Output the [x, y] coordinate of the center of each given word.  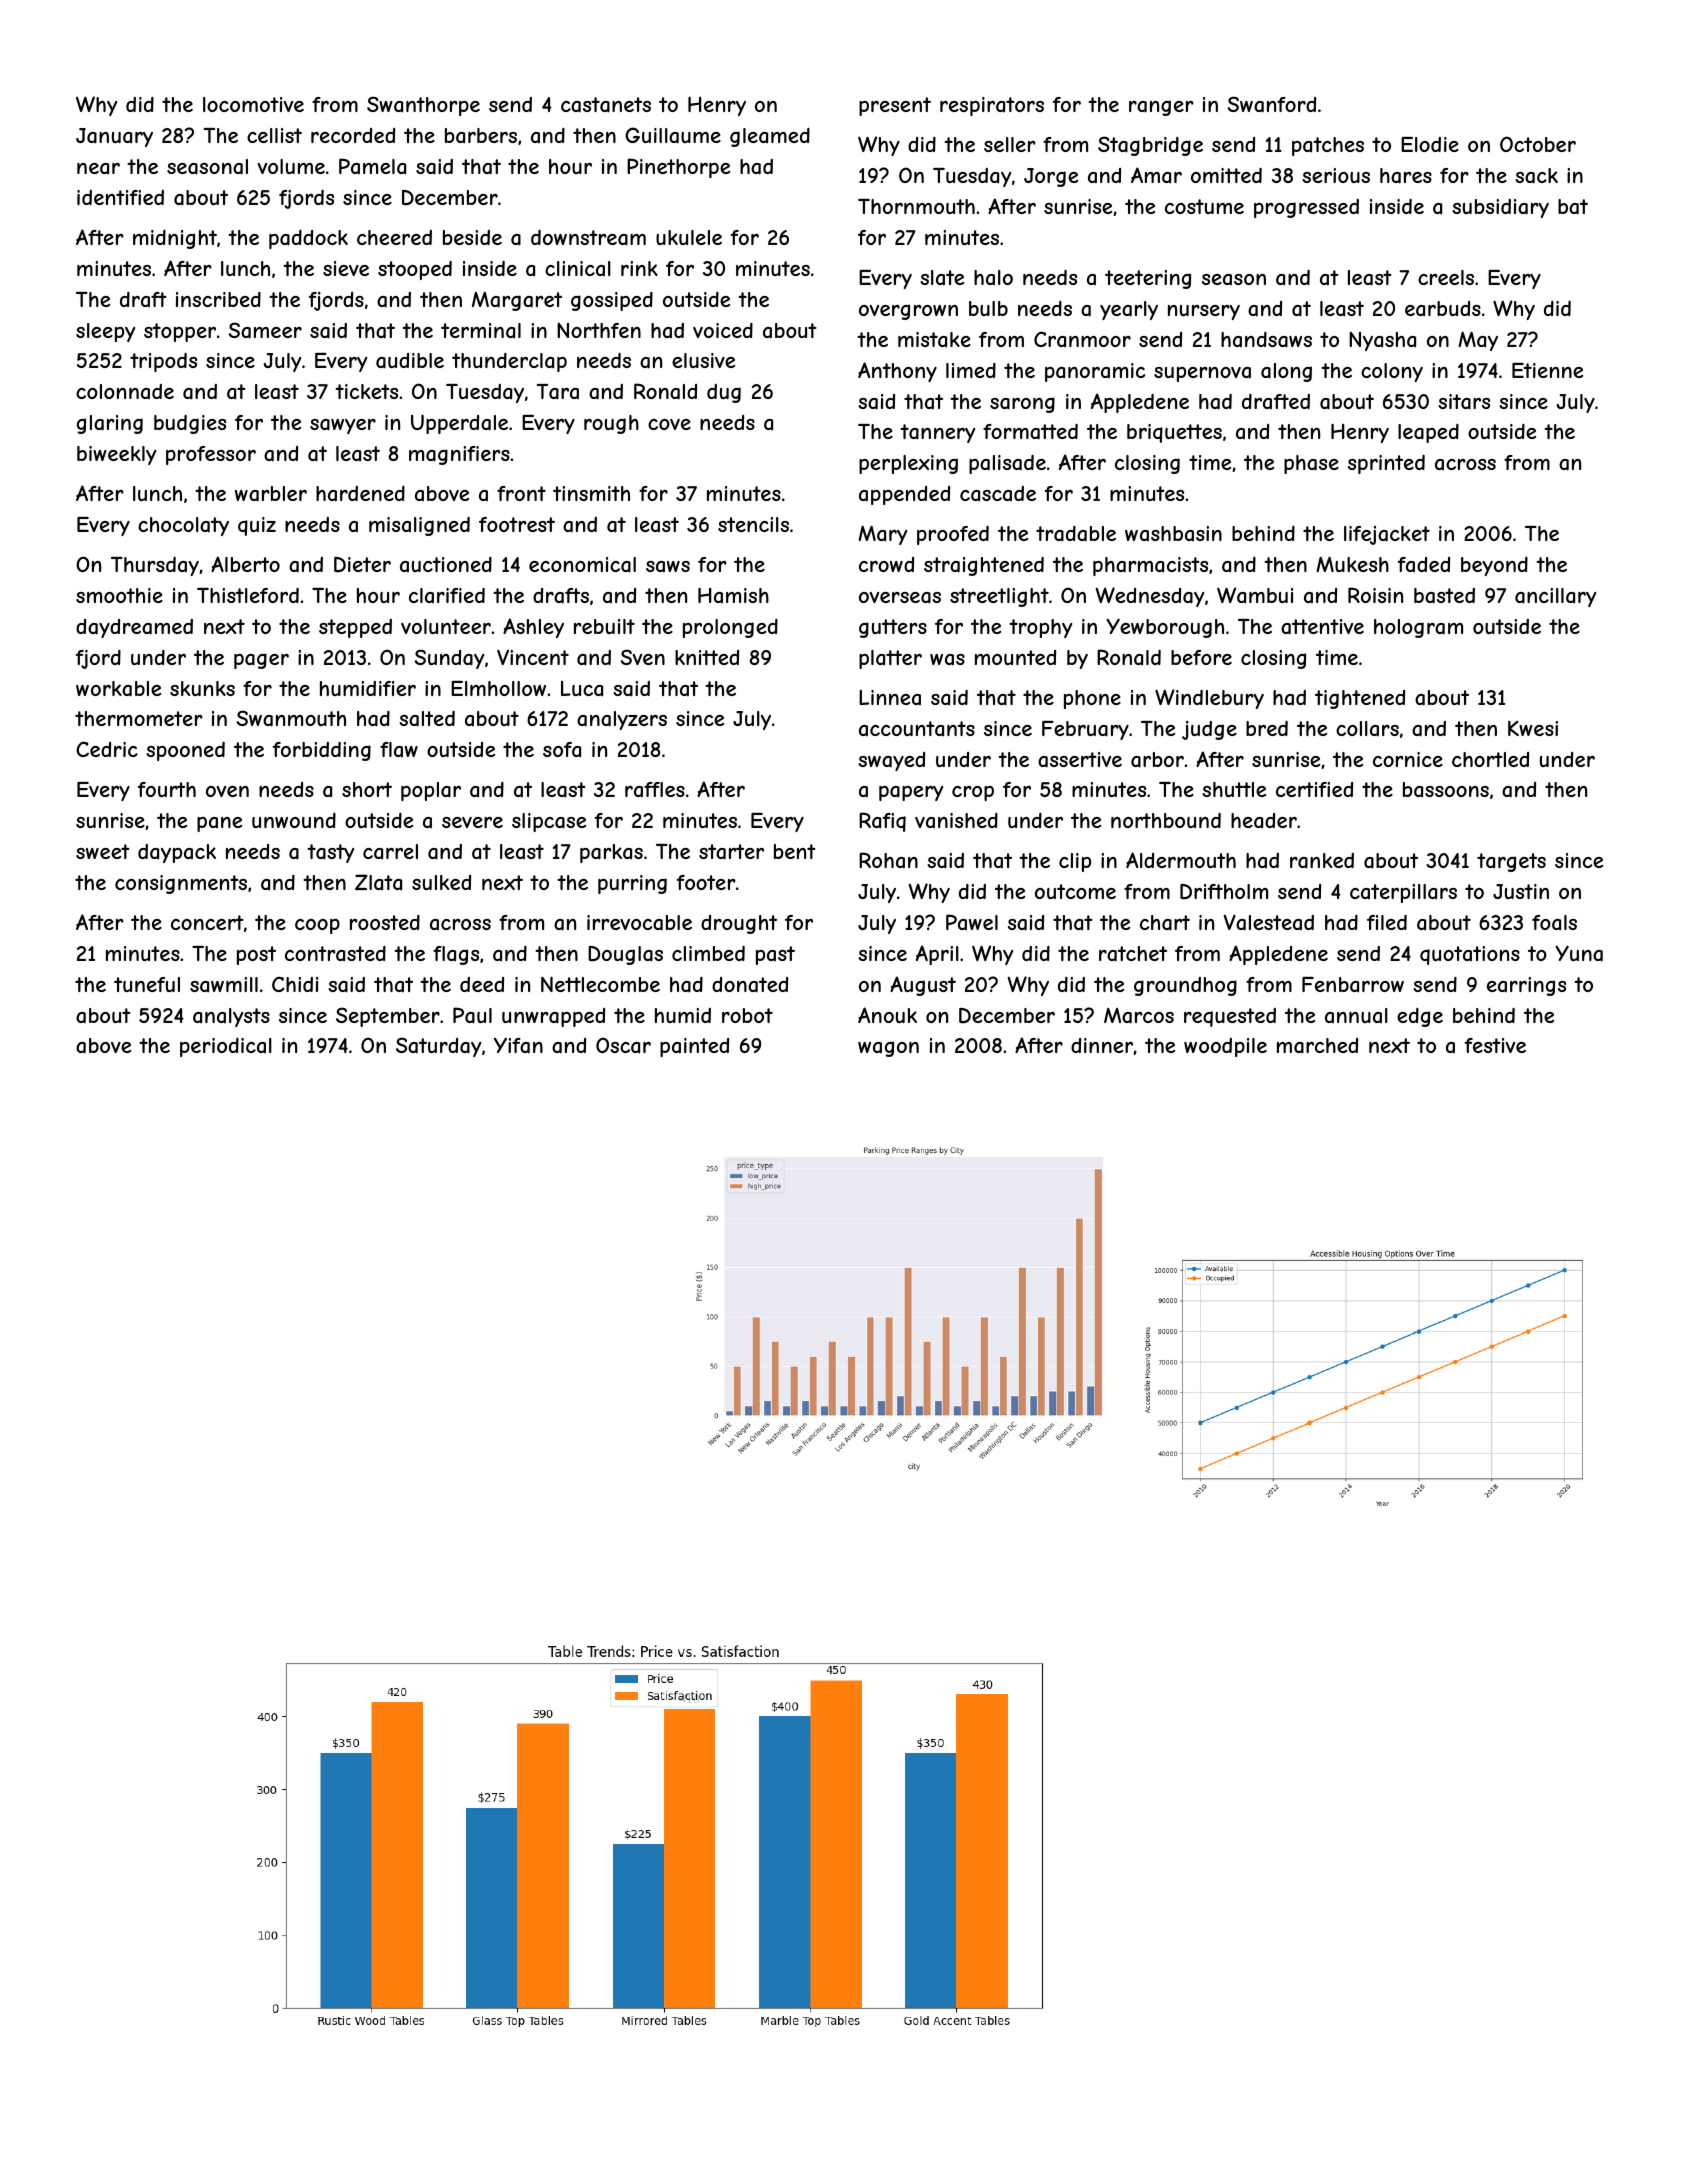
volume [291, 166]
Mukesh [1352, 564]
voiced [723, 330]
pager [261, 661]
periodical [226, 1047]
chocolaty [183, 526]
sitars [1464, 402]
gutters [893, 628]
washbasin [1173, 533]
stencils [753, 524]
